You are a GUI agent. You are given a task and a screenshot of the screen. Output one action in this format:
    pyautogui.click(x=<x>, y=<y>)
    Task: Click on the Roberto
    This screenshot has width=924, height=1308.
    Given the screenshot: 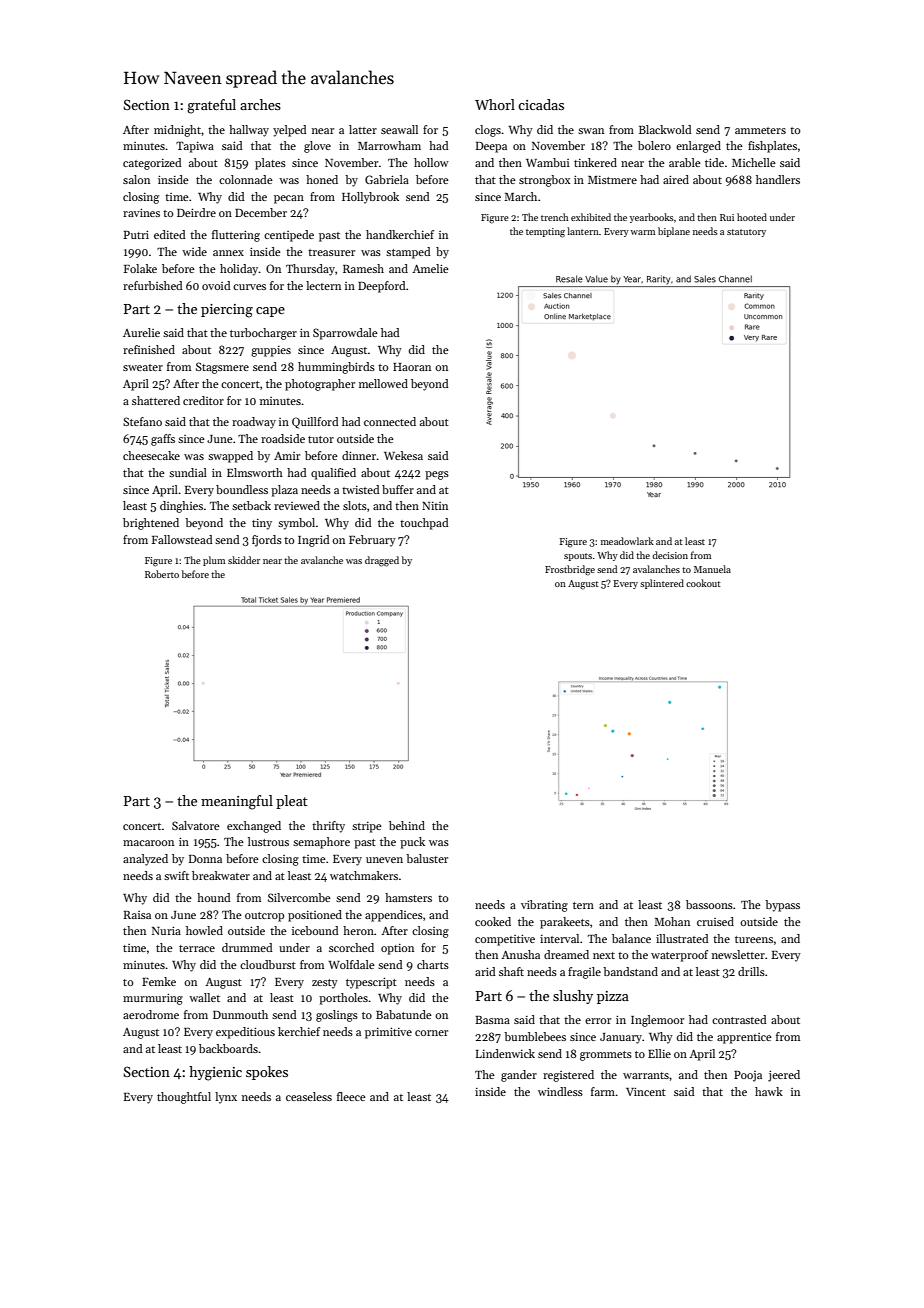 What is the action you would take?
    pyautogui.click(x=162, y=574)
